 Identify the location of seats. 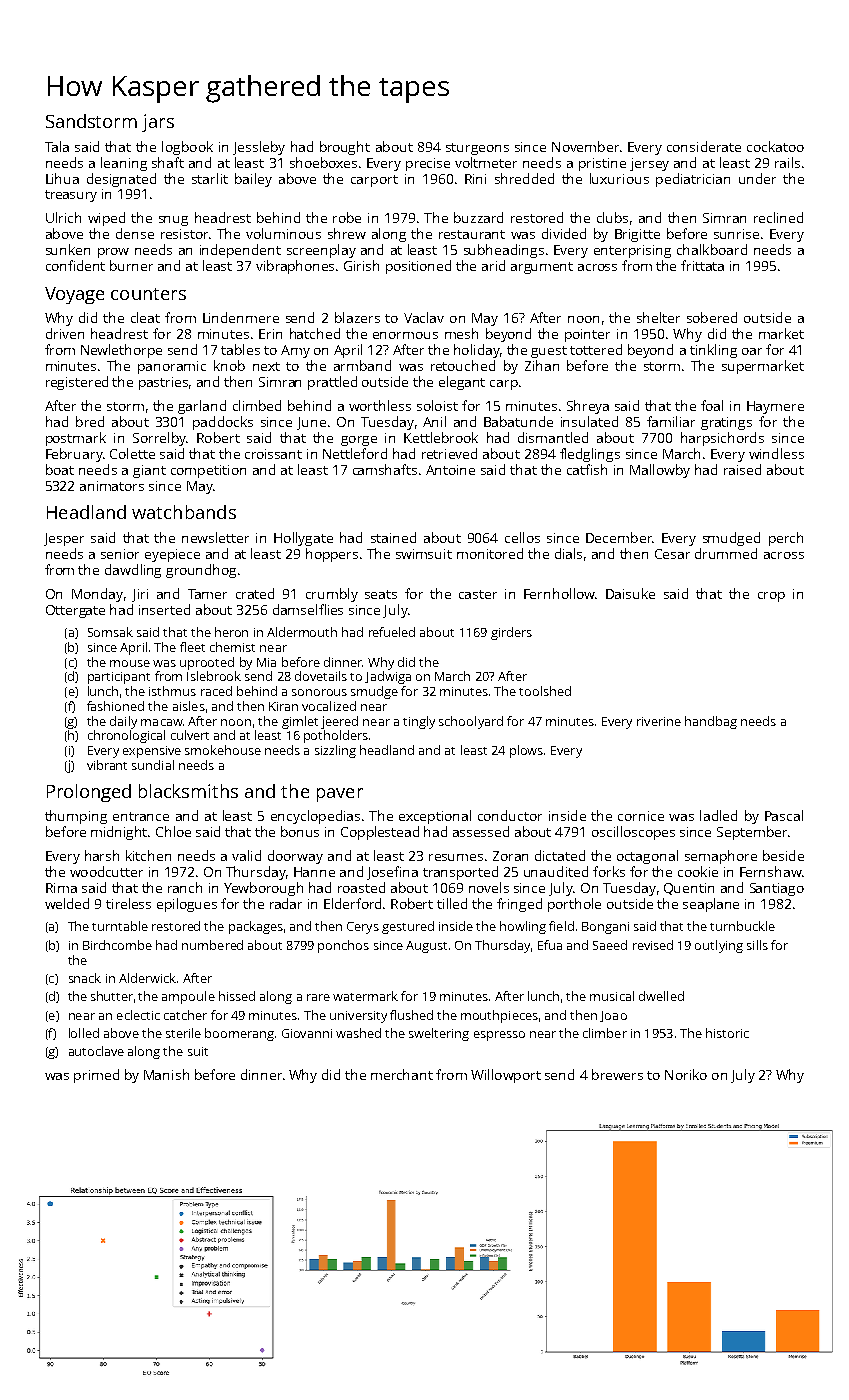
(381, 594).
